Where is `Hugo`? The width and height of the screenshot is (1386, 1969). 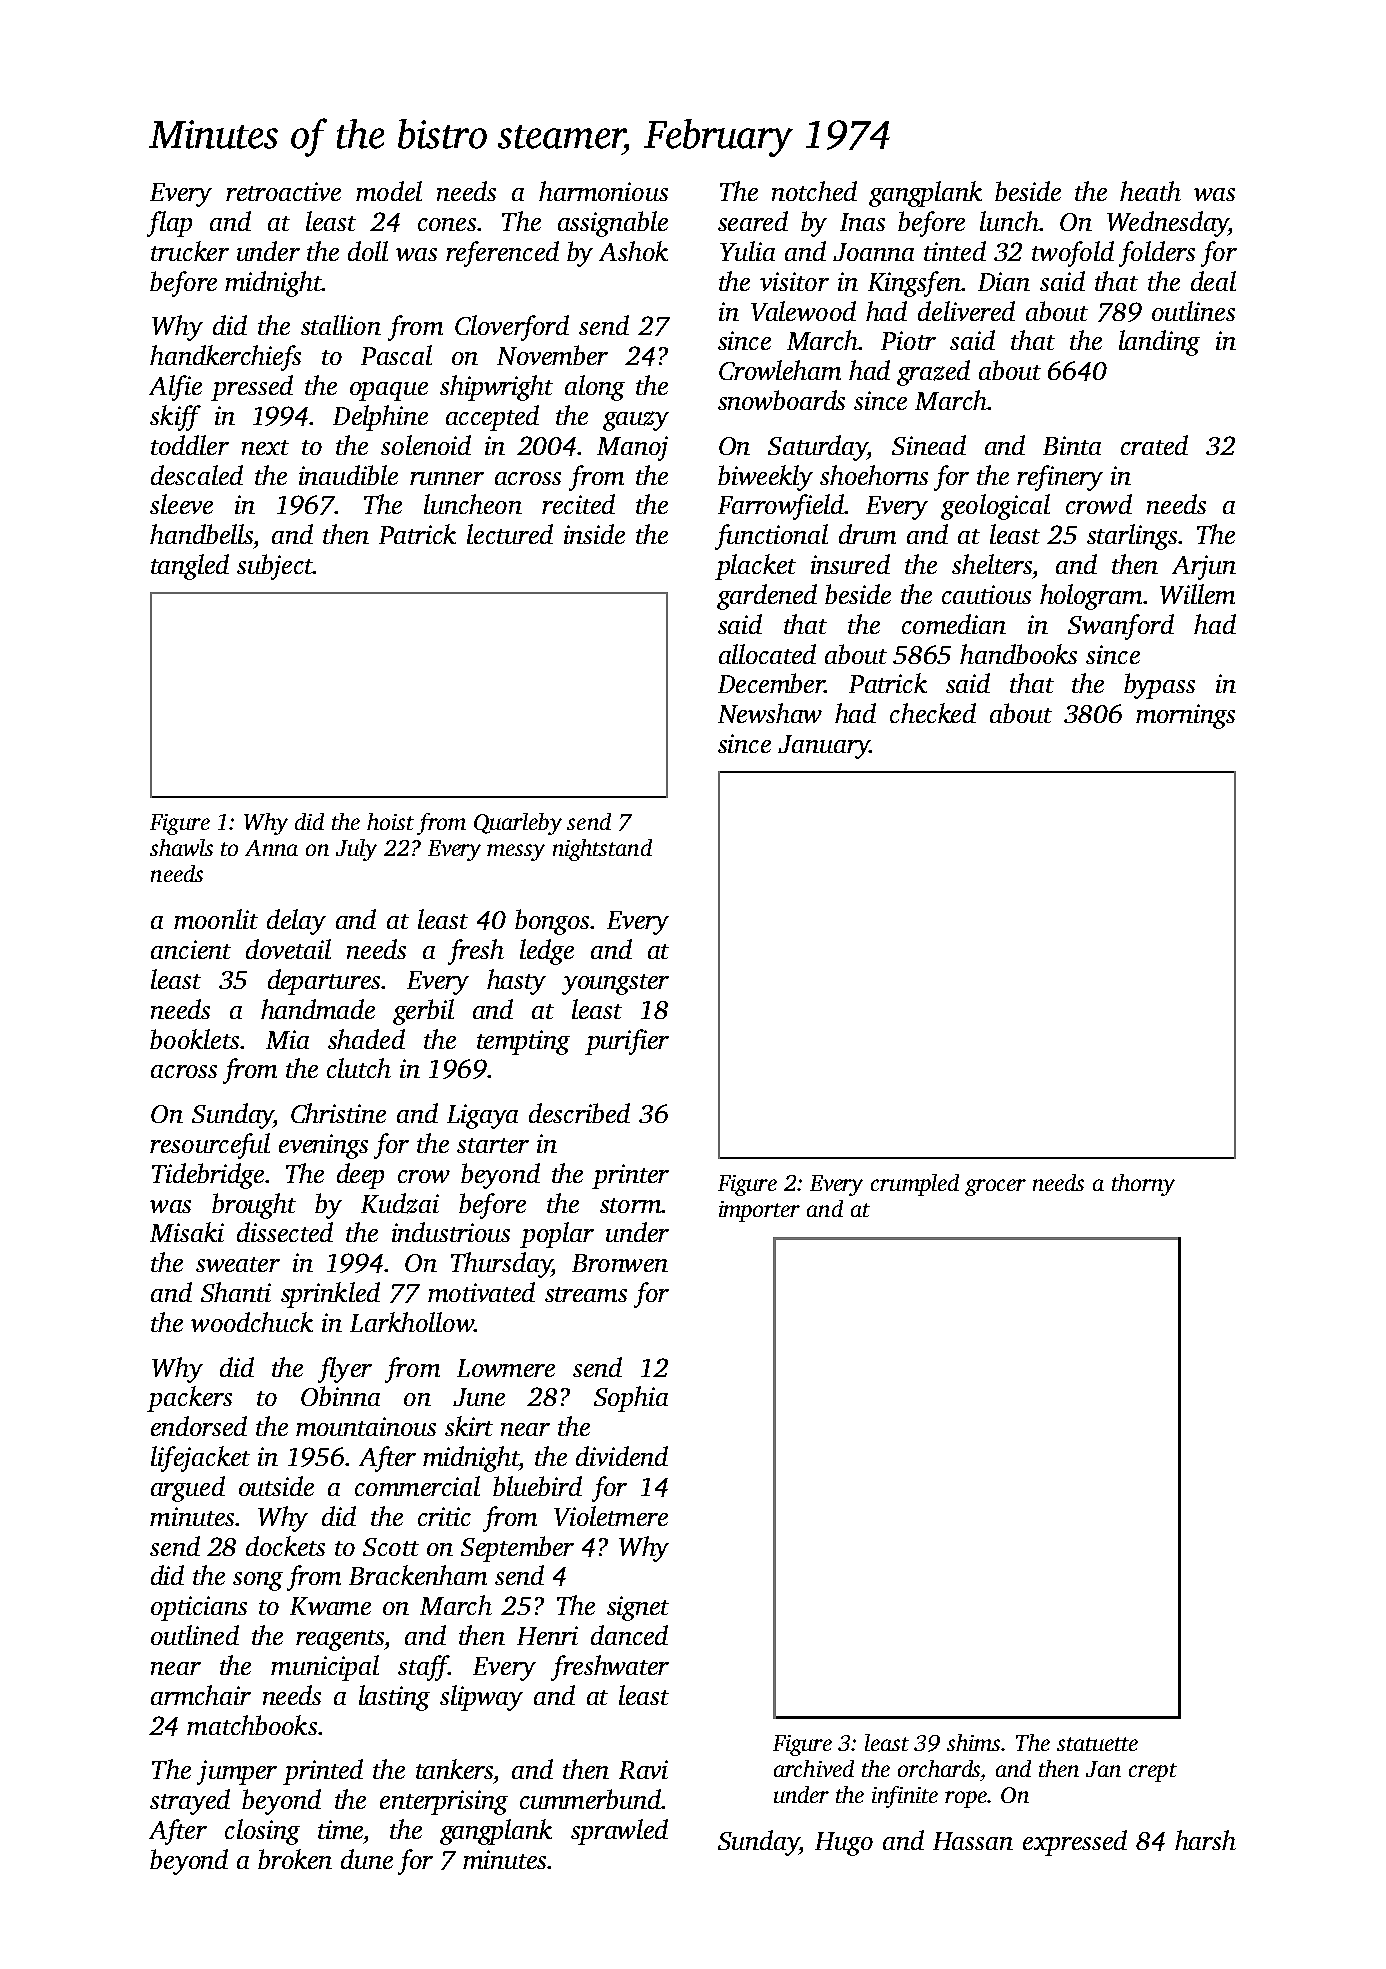
Hugo is located at coordinates (844, 1844).
